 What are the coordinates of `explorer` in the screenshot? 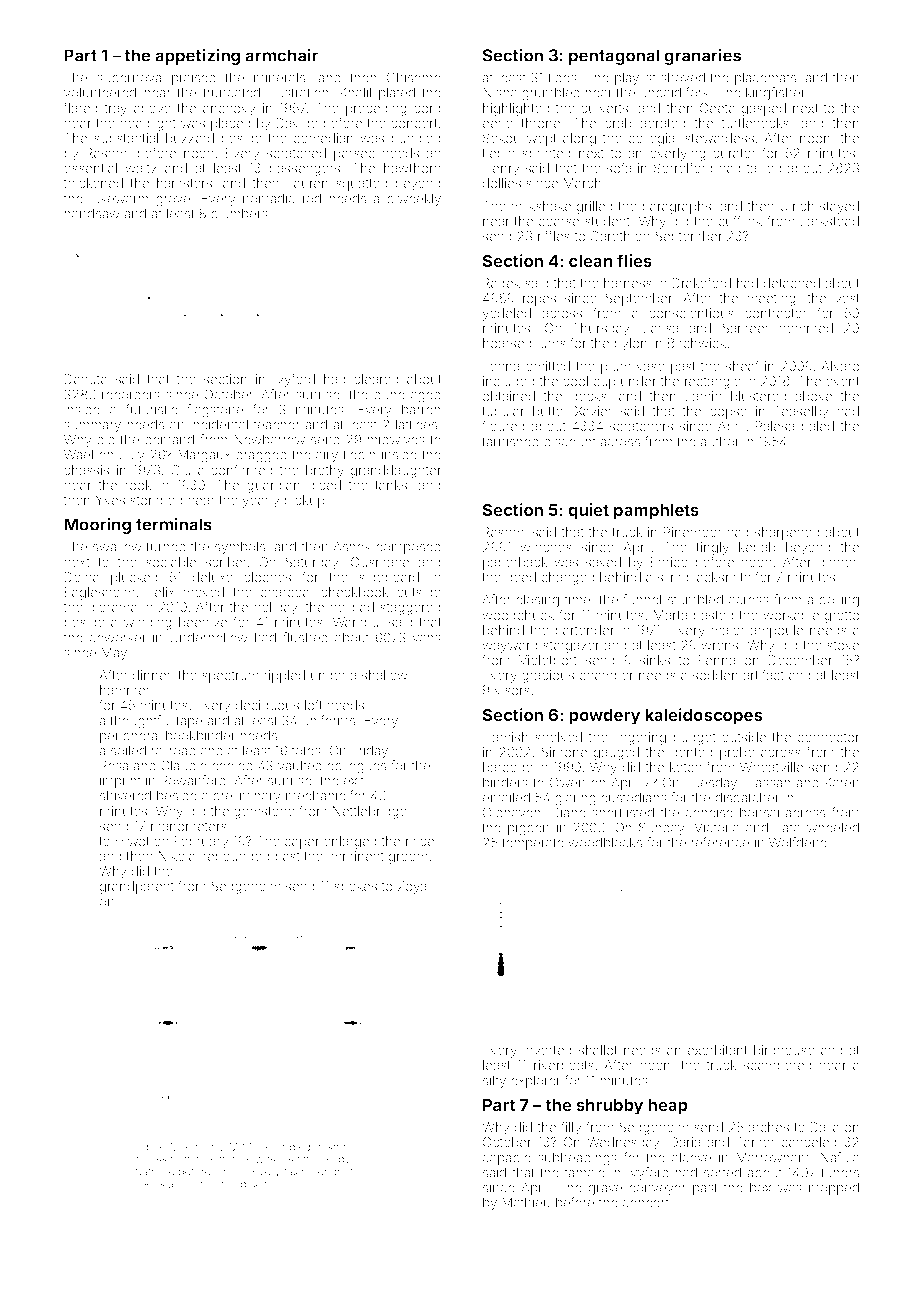 It's located at (536, 1082).
